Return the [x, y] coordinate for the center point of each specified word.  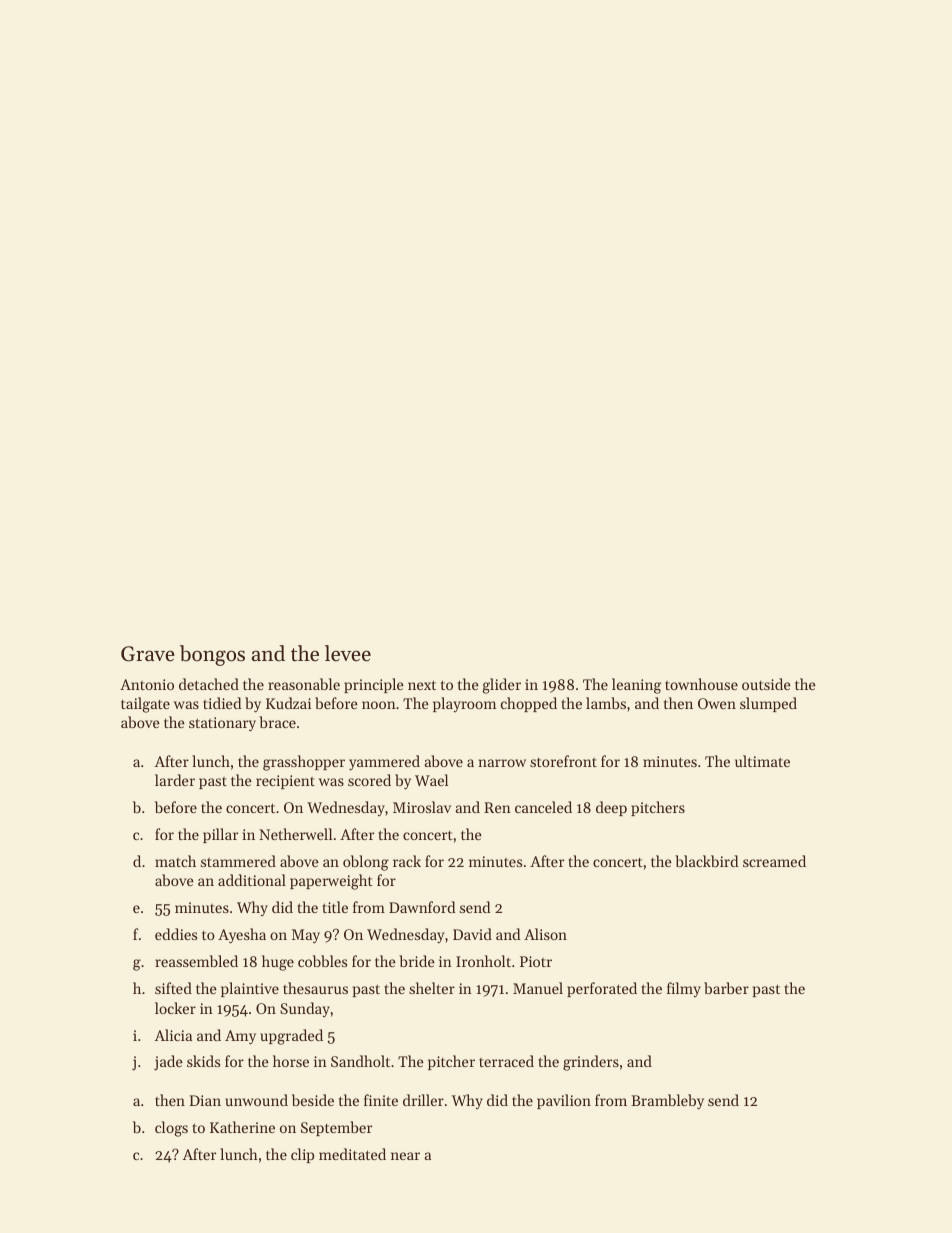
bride [417, 961]
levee [348, 653]
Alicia [173, 1035]
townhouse [701, 684]
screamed [774, 861]
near [405, 1156]
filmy [684, 989]
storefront [563, 761]
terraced [506, 1061]
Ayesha [242, 936]
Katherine [242, 1127]
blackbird [706, 861]
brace [277, 722]
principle [374, 685]
